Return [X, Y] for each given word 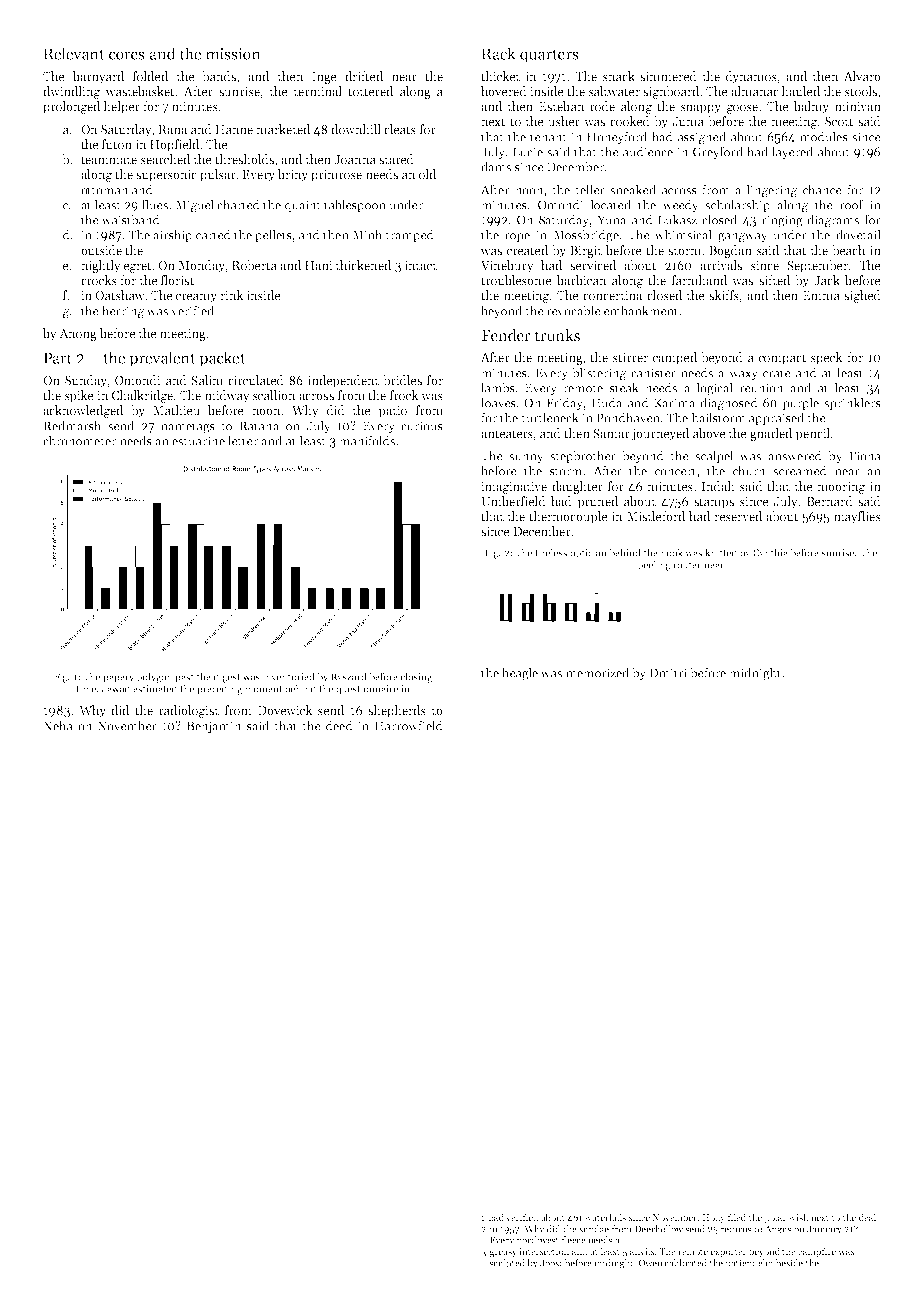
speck [827, 358]
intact [421, 265]
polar [775, 1218]
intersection [544, 1251]
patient [740, 1264]
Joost [551, 1263]
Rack [498, 53]
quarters [549, 56]
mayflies [857, 517]
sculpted [507, 1264]
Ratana [259, 426]
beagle [520, 674]
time [86, 689]
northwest [537, 1240]
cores [127, 55]
